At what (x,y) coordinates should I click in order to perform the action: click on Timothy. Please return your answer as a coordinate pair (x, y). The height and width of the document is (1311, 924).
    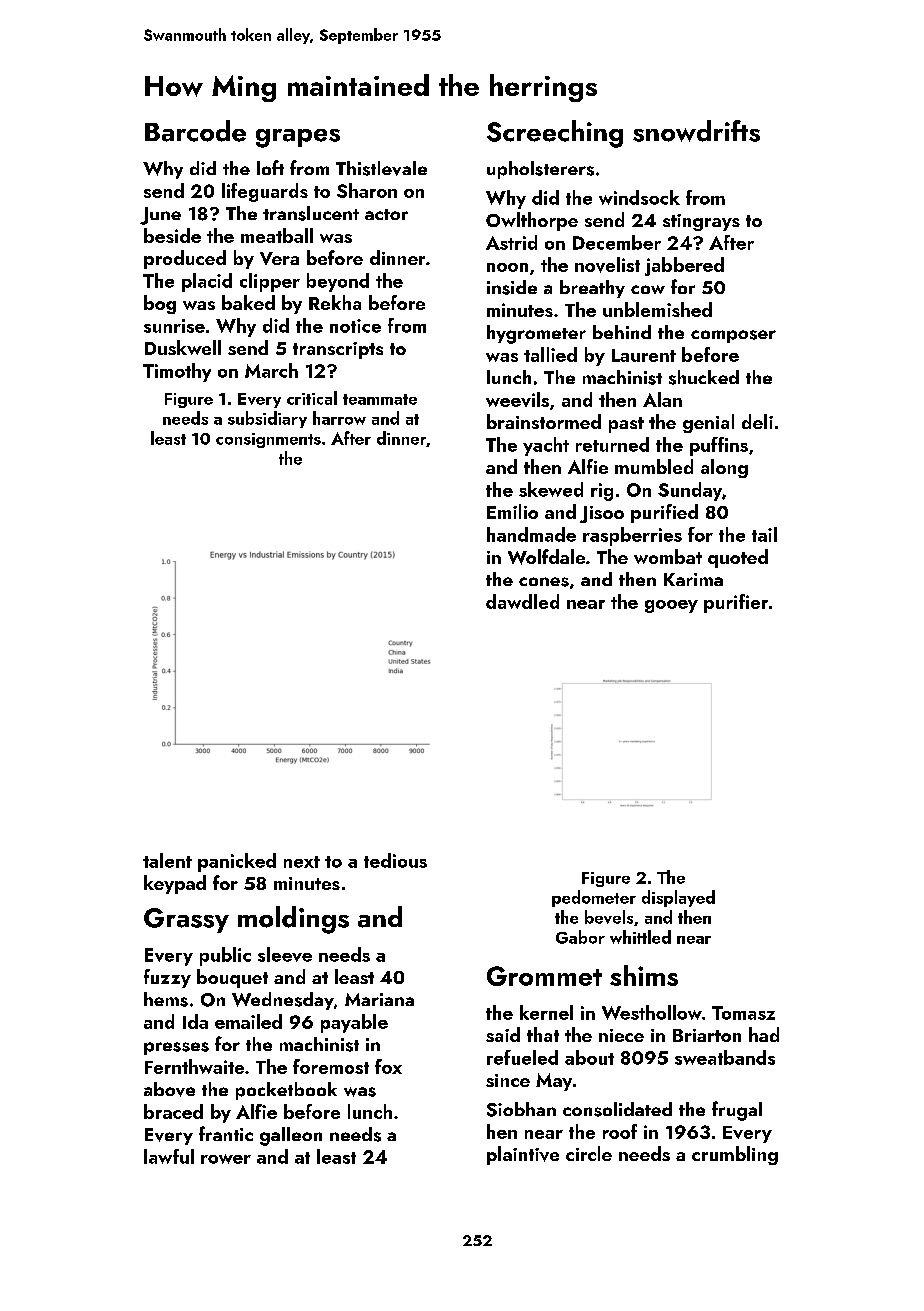
    Looking at the image, I should click on (177, 372).
